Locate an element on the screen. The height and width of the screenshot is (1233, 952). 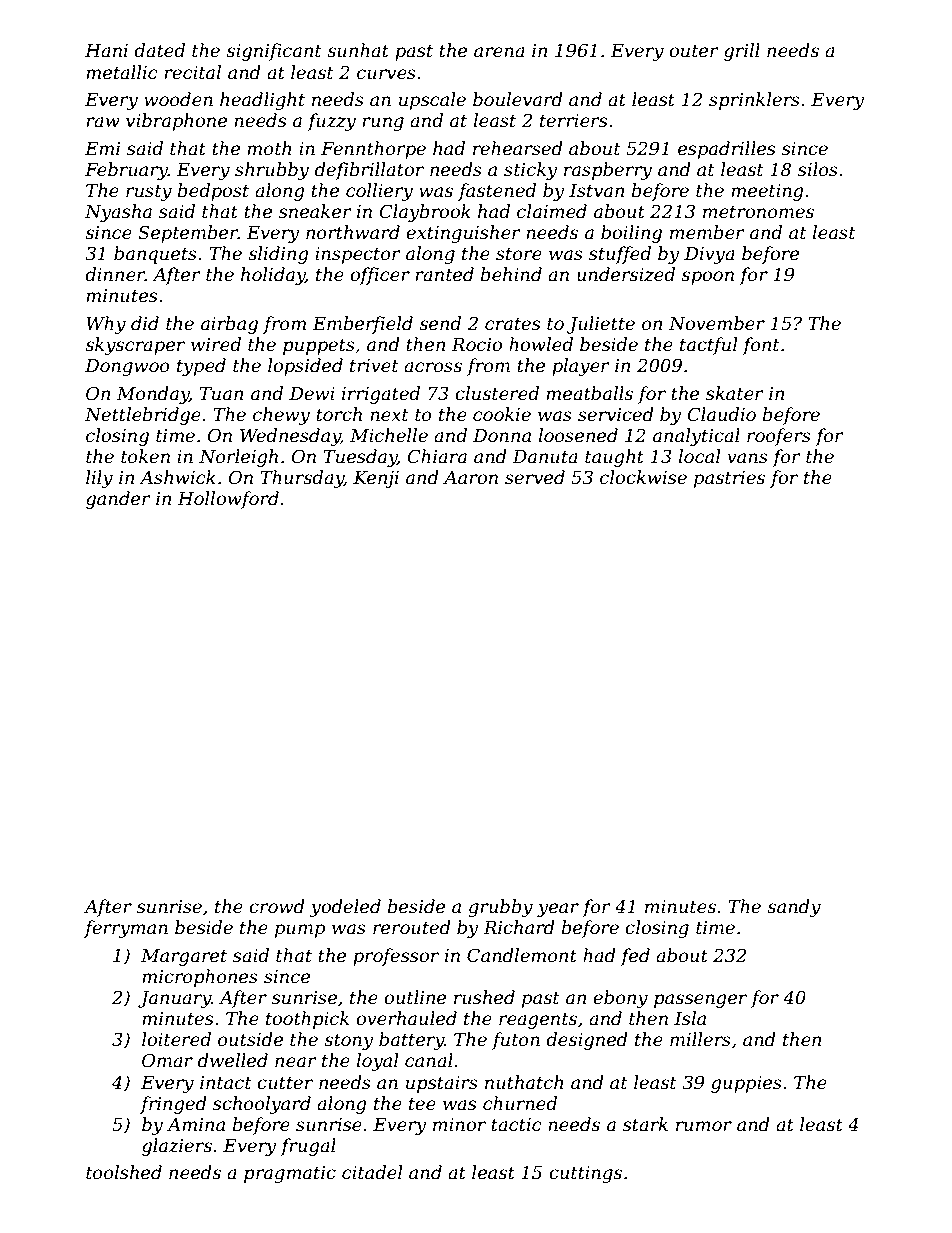
cuttings is located at coordinates (585, 1174).
